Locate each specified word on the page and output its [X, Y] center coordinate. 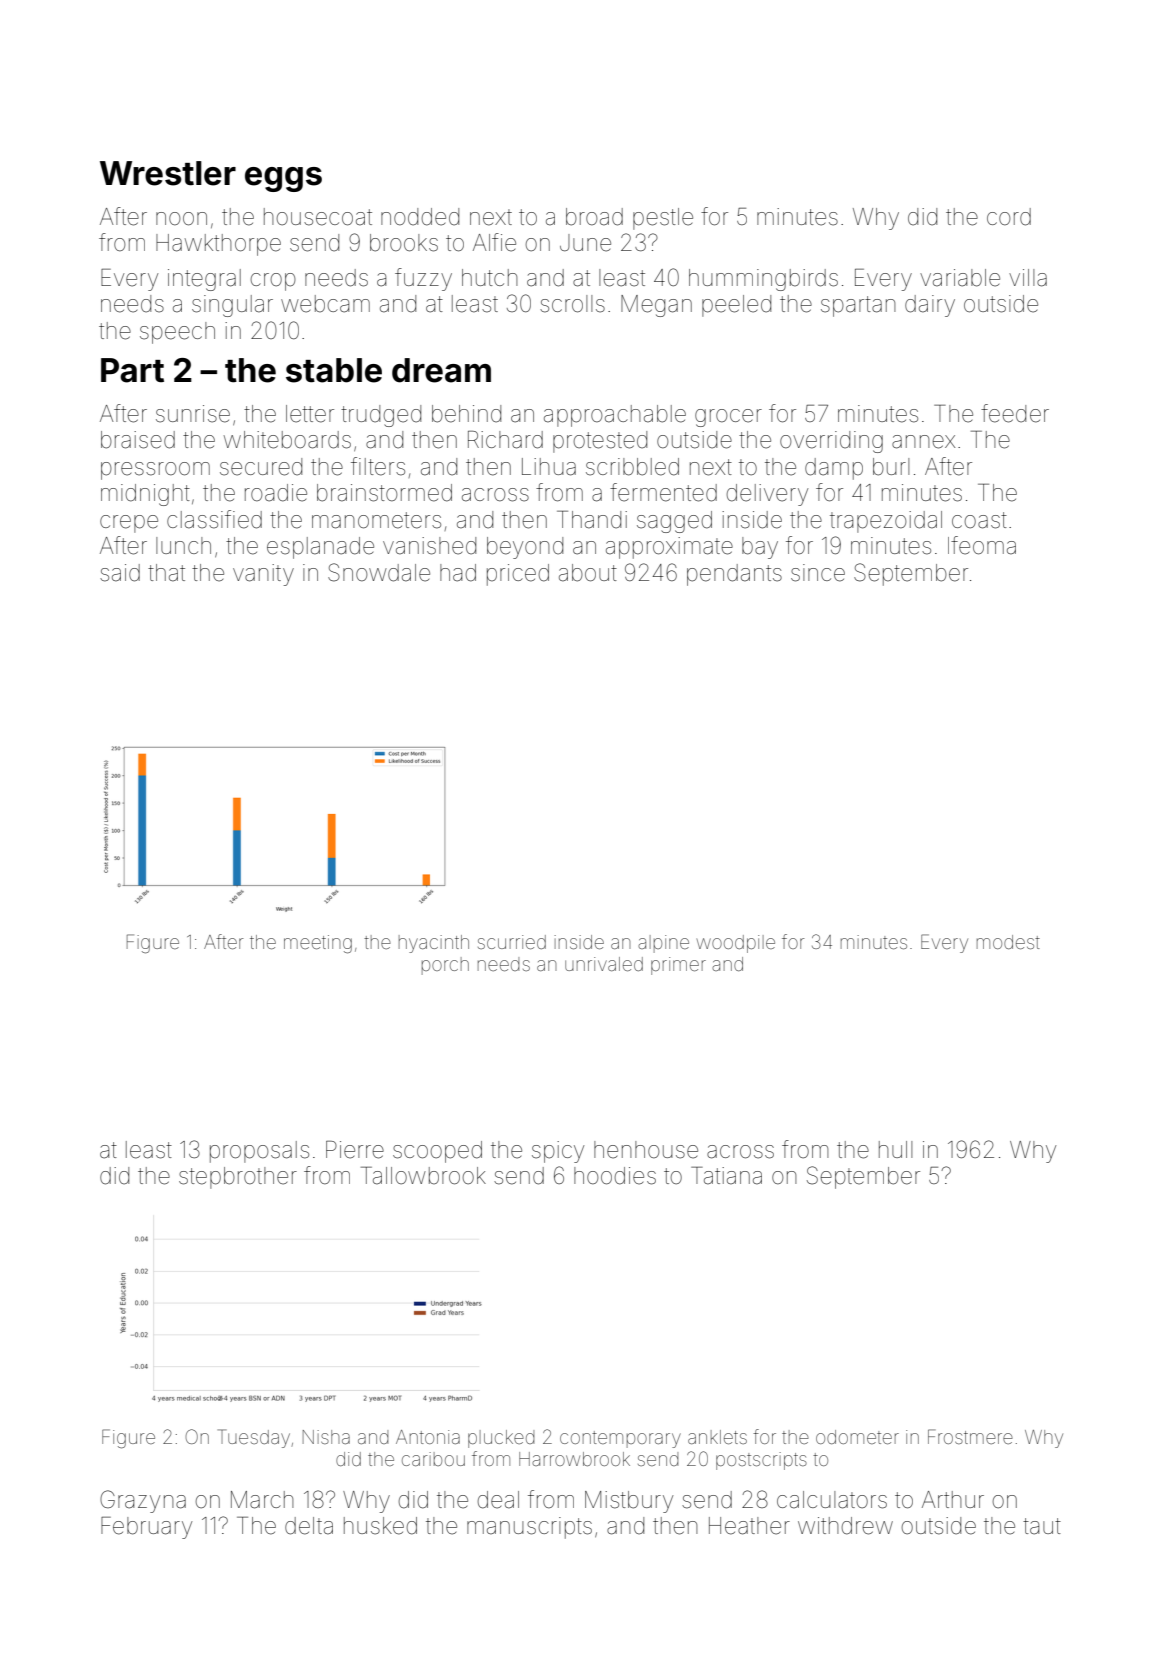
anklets [717, 1437]
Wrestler [168, 173]
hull [895, 1149]
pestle [663, 219]
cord [1009, 217]
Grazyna [143, 1501]
